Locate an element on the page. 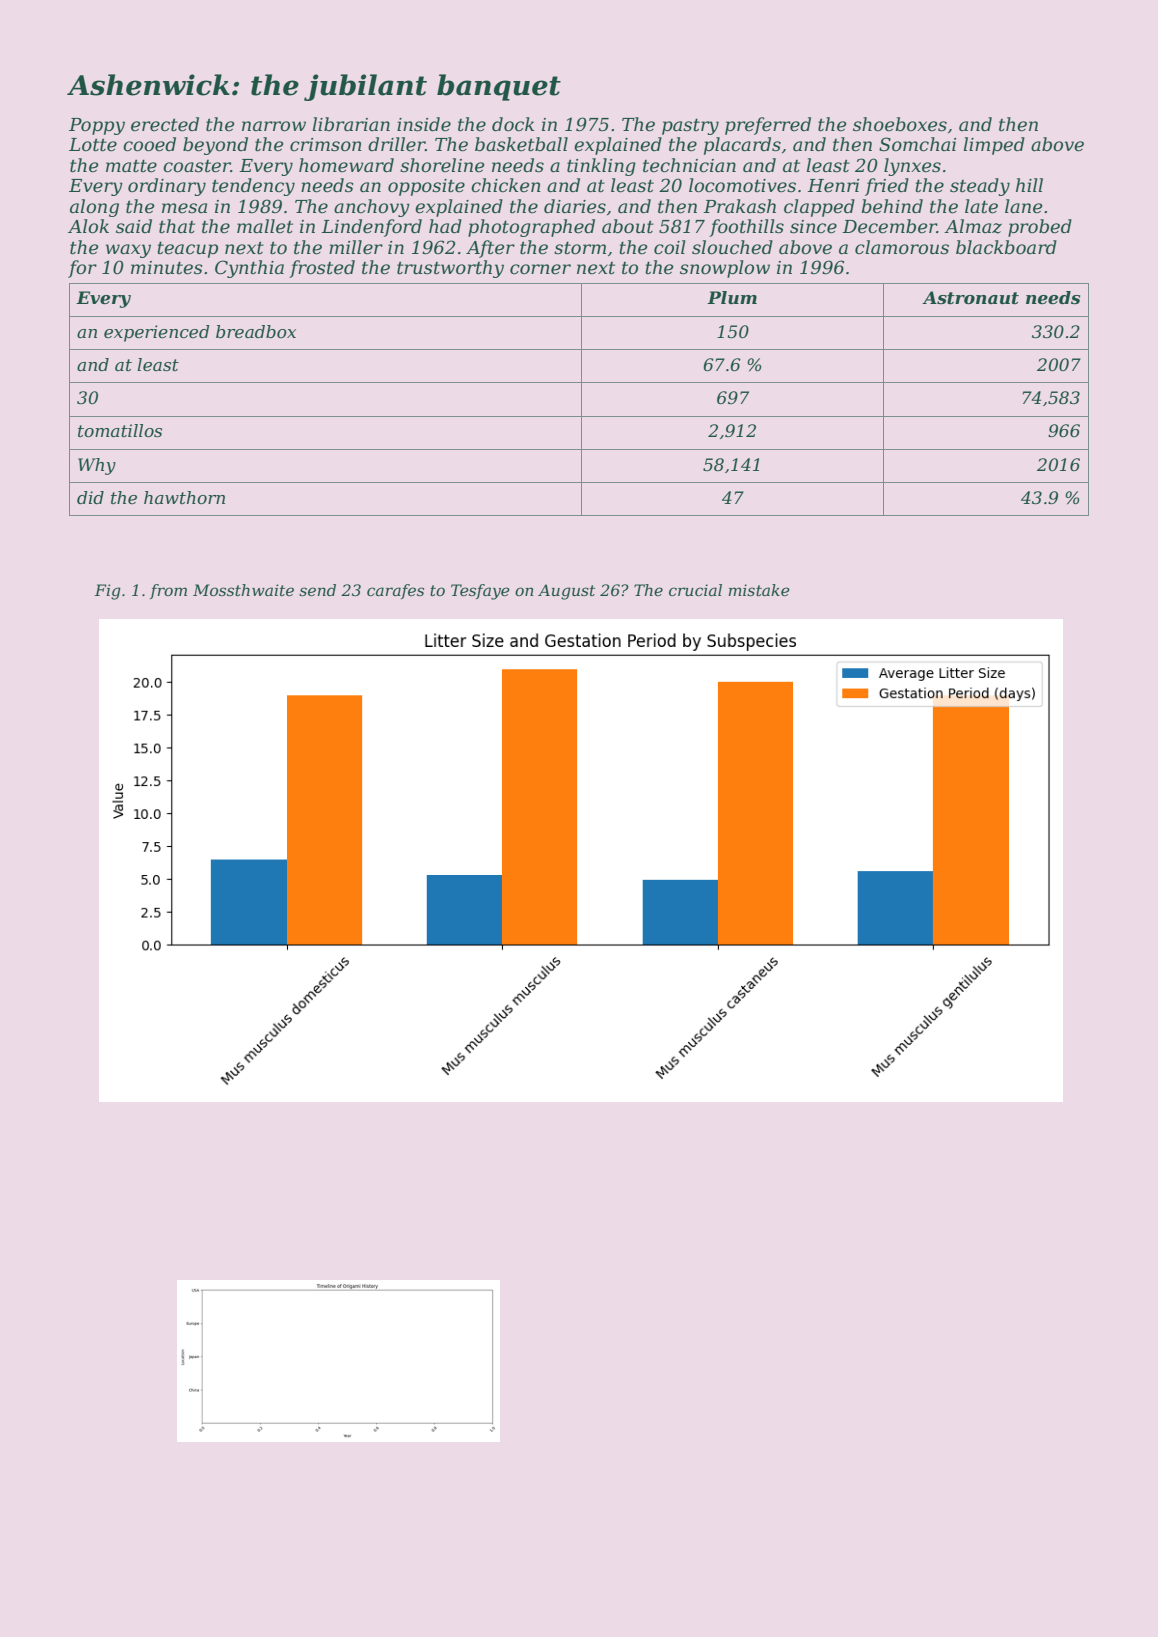 This image has width=1158, height=1637. narrow is located at coordinates (274, 126).
